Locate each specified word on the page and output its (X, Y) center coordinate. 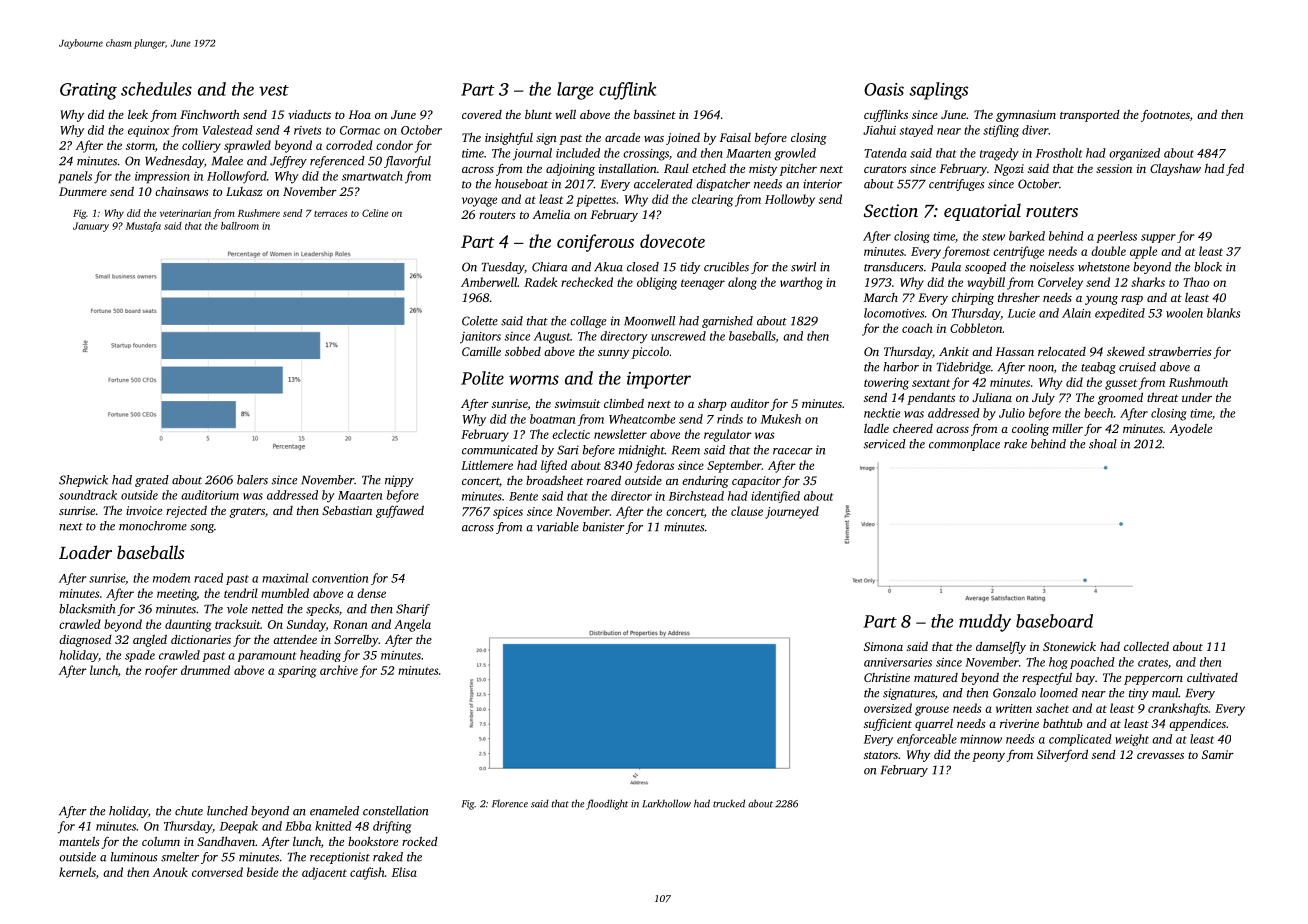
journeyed (792, 512)
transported (1090, 116)
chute (189, 811)
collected (1146, 646)
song (202, 528)
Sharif (413, 610)
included (578, 153)
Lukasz (244, 191)
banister (604, 527)
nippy (399, 481)
